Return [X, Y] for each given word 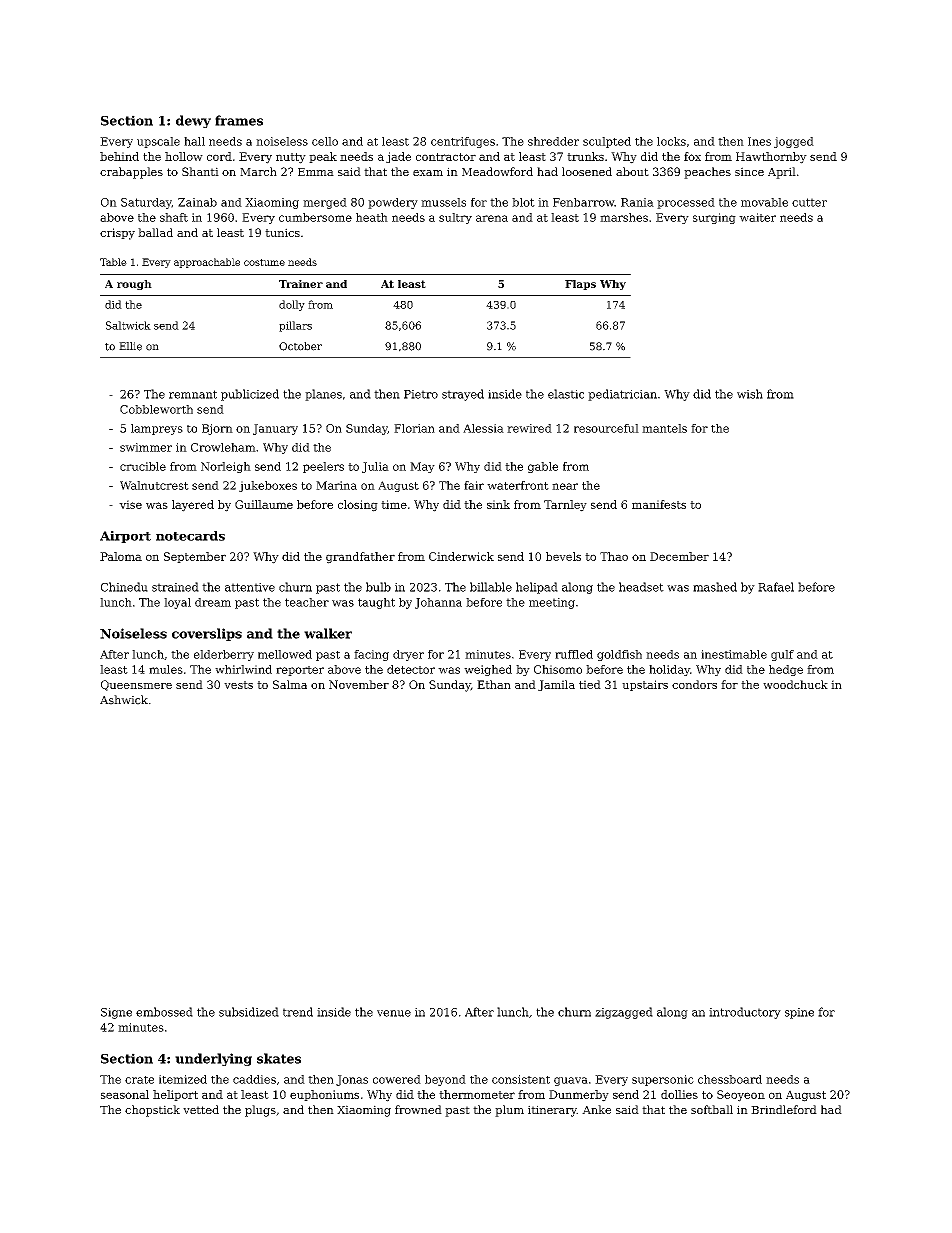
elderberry [224, 655]
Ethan [494, 684]
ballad [155, 232]
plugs [260, 1111]
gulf [782, 655]
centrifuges [463, 142]
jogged [794, 142]
